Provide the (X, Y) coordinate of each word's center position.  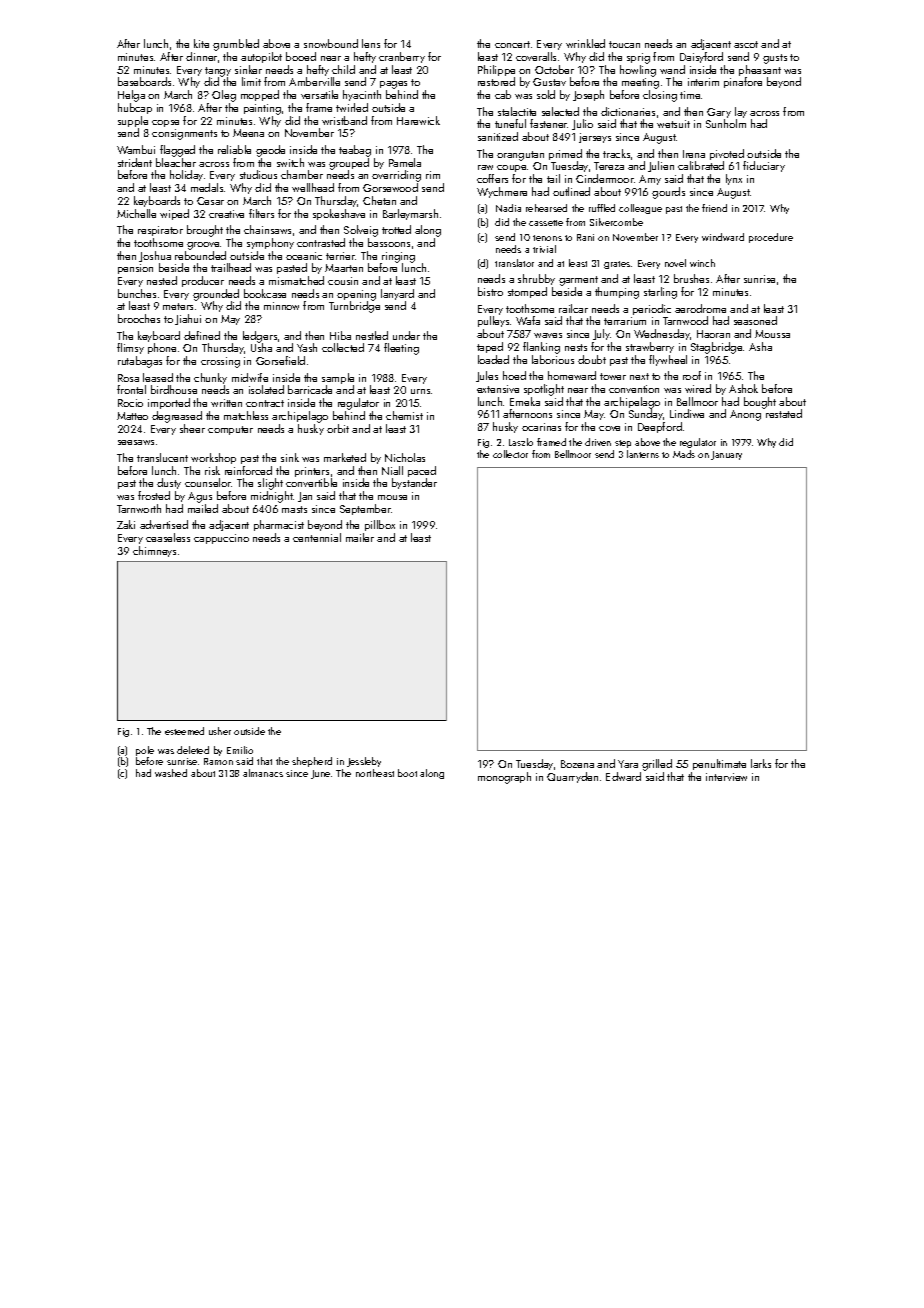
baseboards (144, 81)
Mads (684, 454)
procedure (771, 238)
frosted (154, 495)
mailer (360, 537)
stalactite (517, 111)
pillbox (380, 525)
